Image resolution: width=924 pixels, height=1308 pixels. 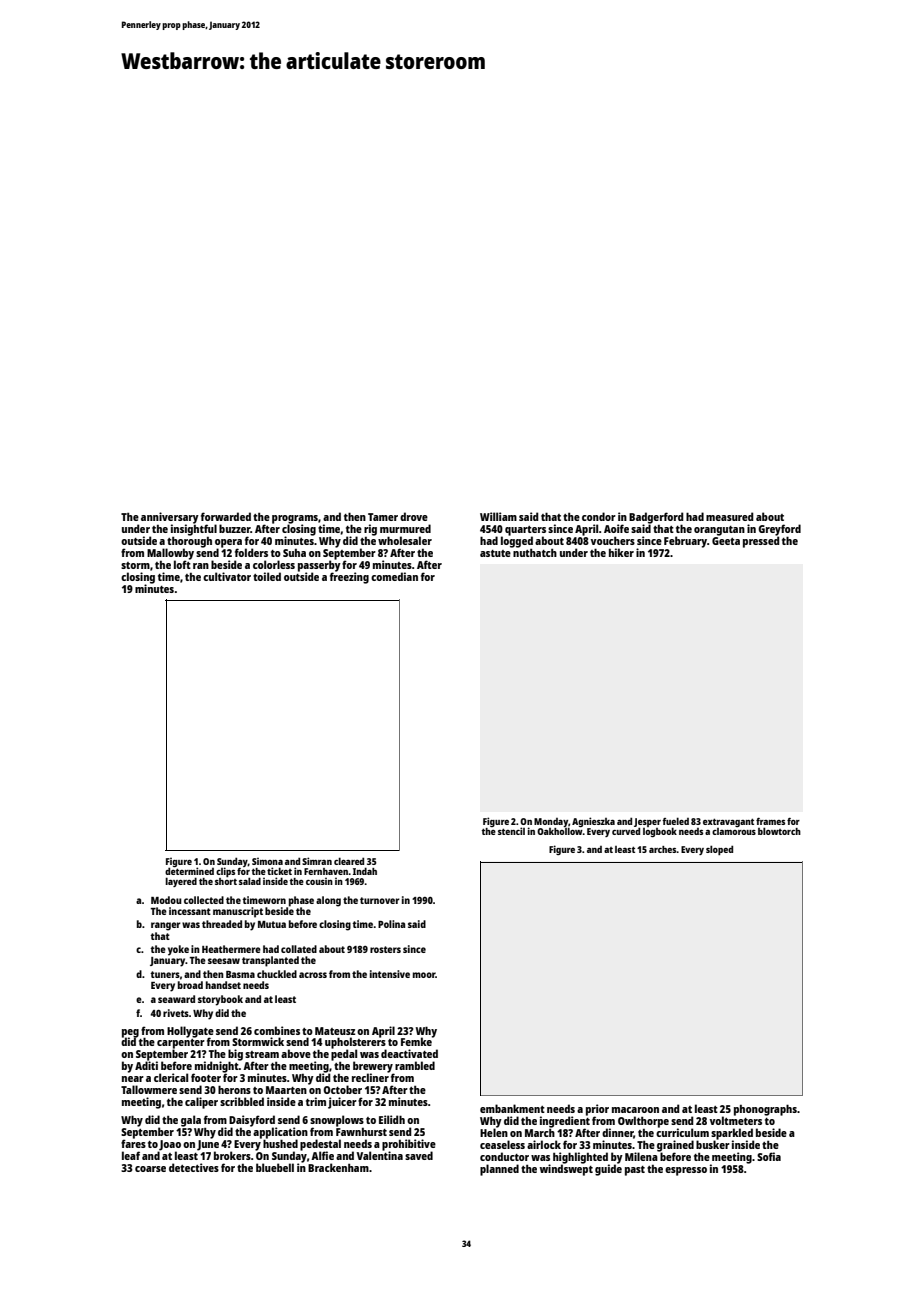 I want to click on February, so click(x=685, y=542).
